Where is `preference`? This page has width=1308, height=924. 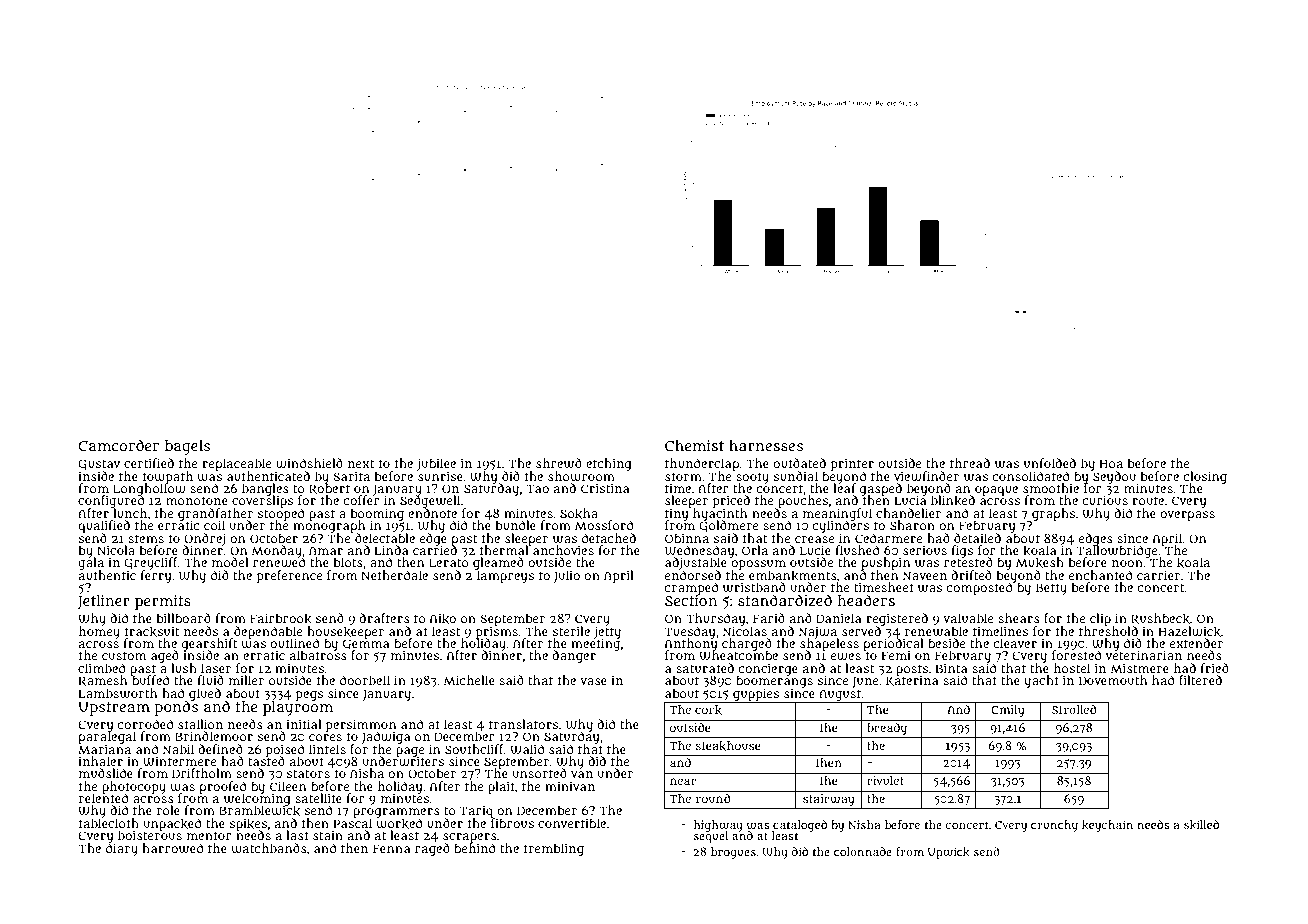 preference is located at coordinates (289, 576).
